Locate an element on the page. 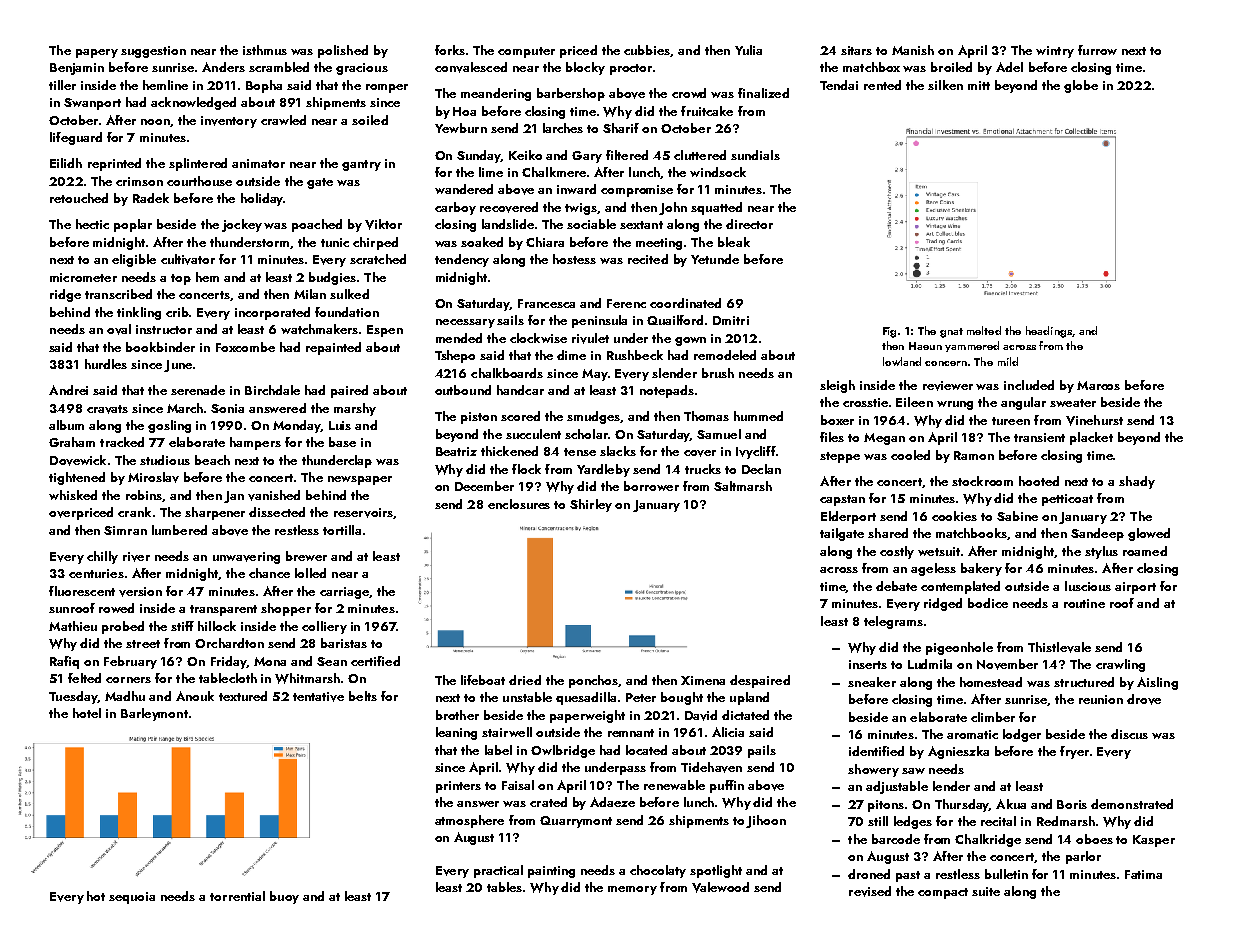  Valewood is located at coordinates (720, 887).
